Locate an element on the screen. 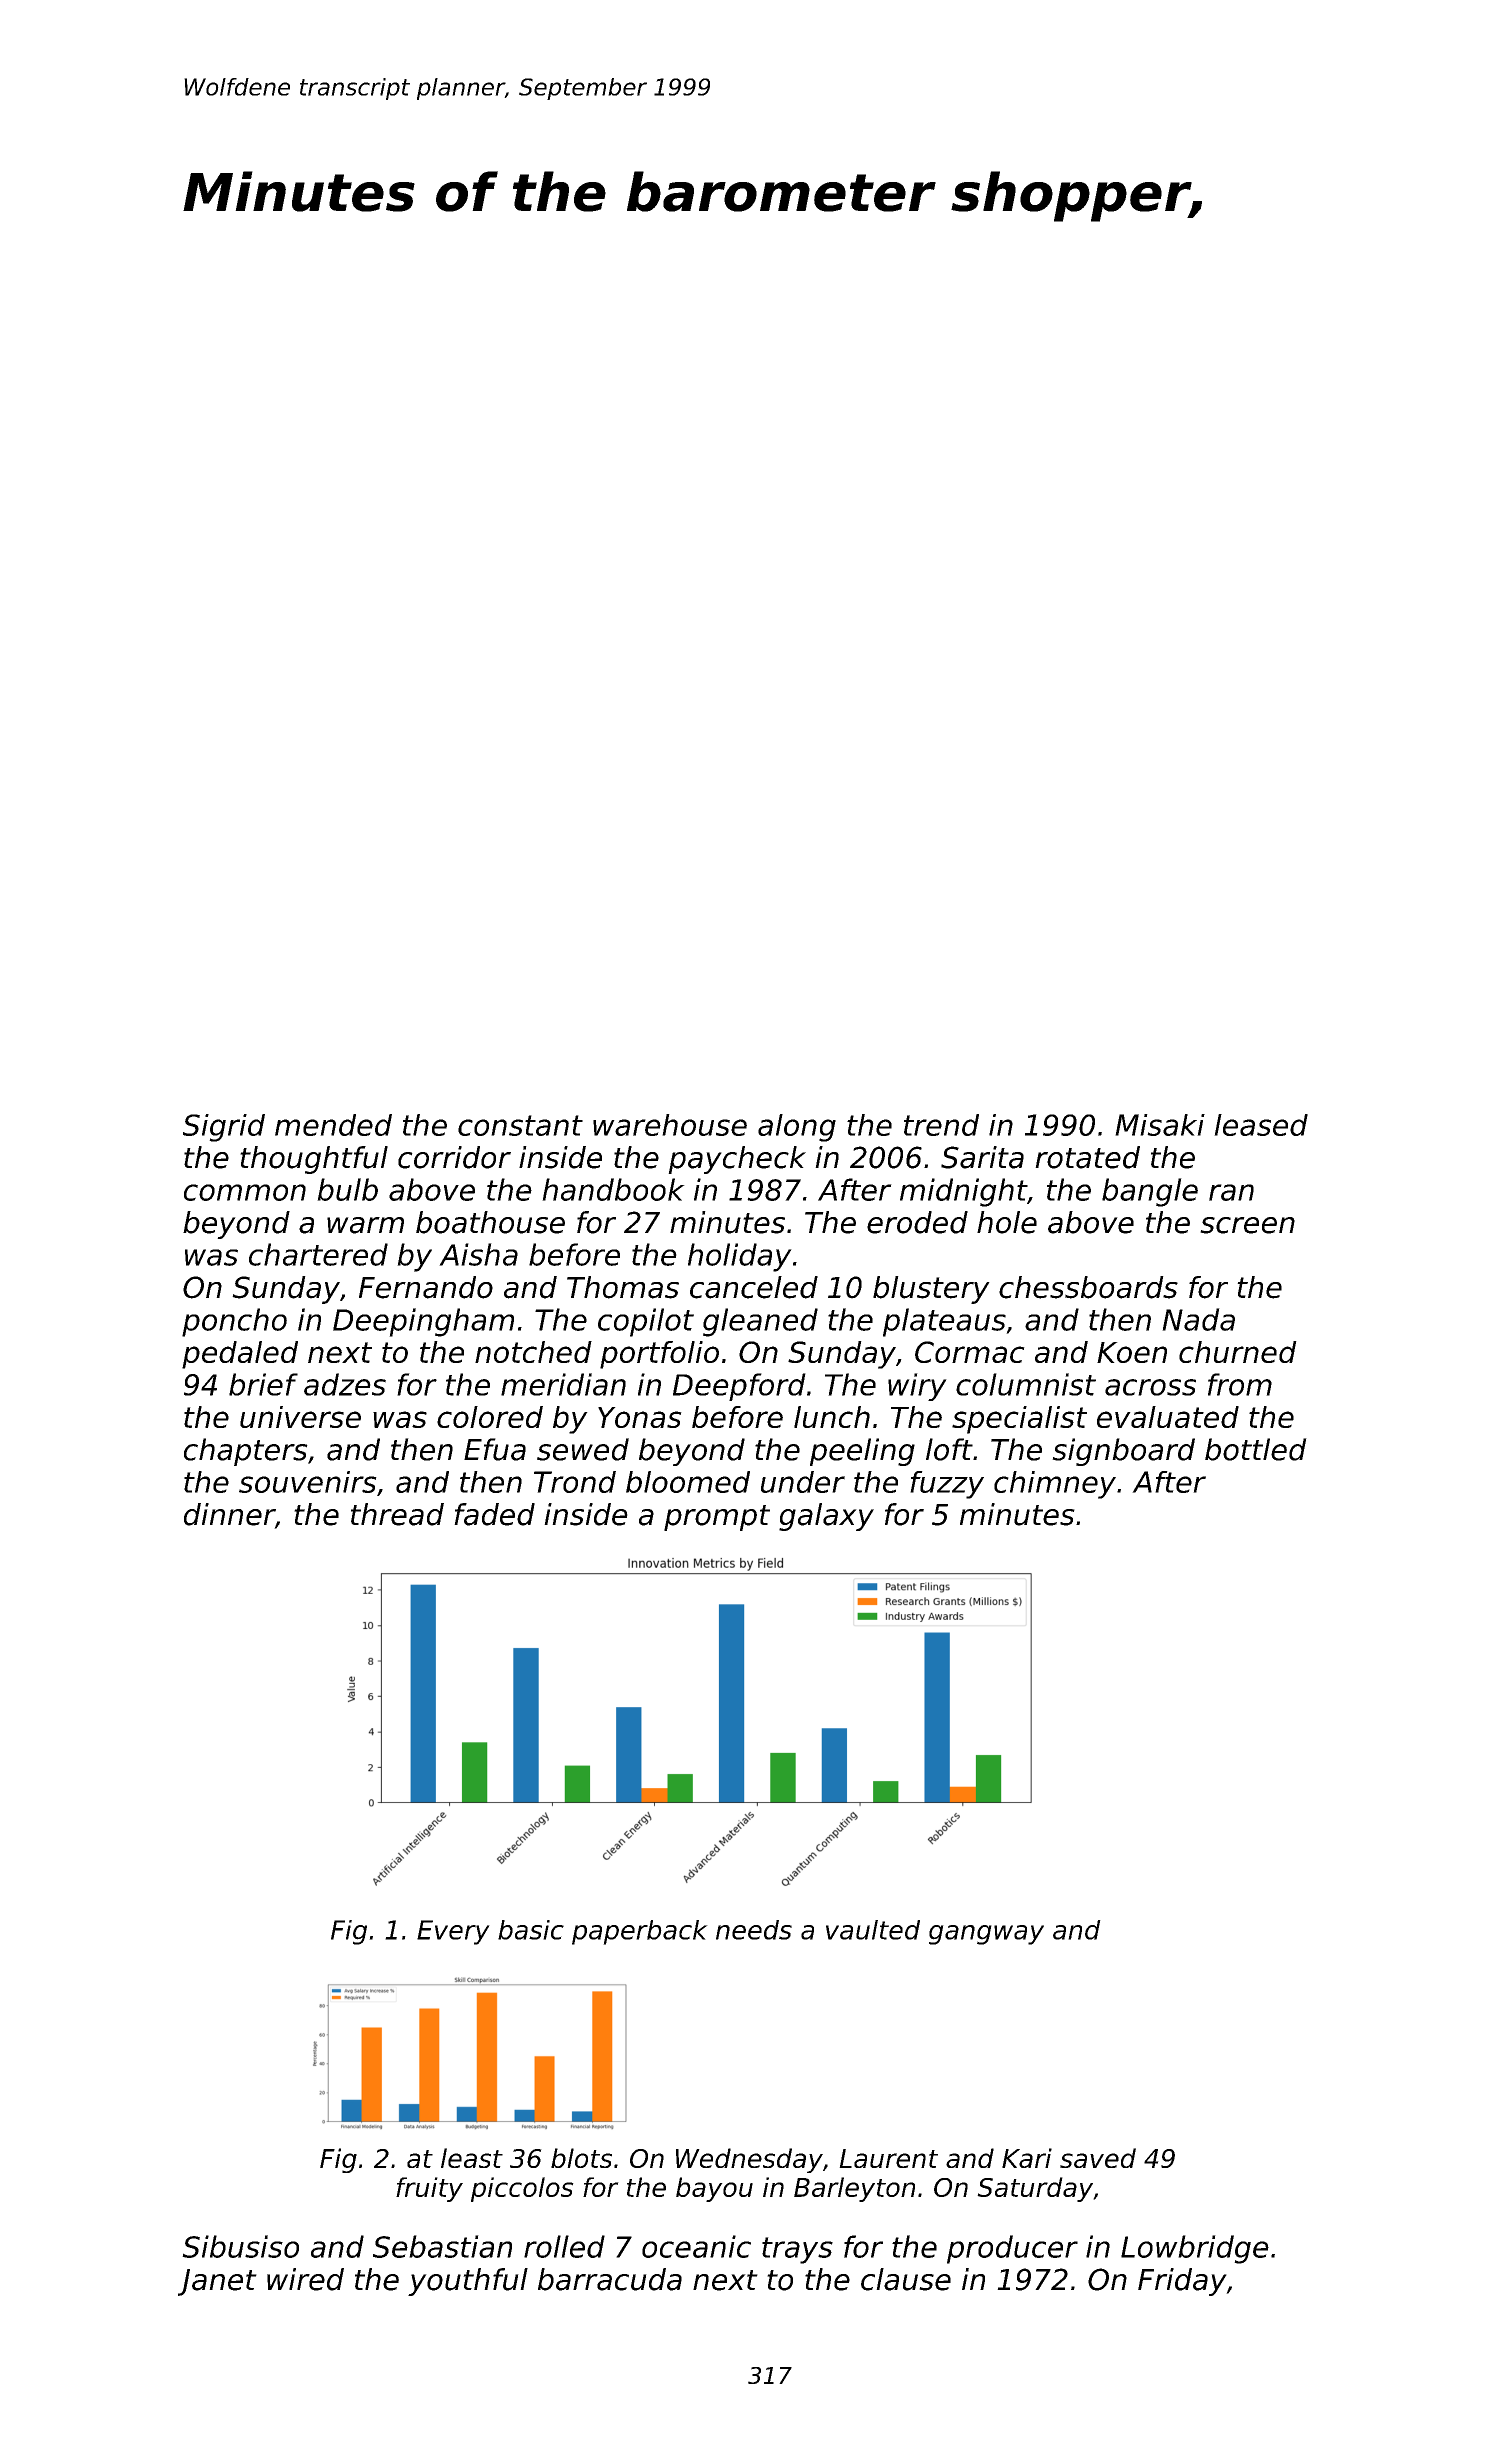  gleaned is located at coordinates (760, 1322).
